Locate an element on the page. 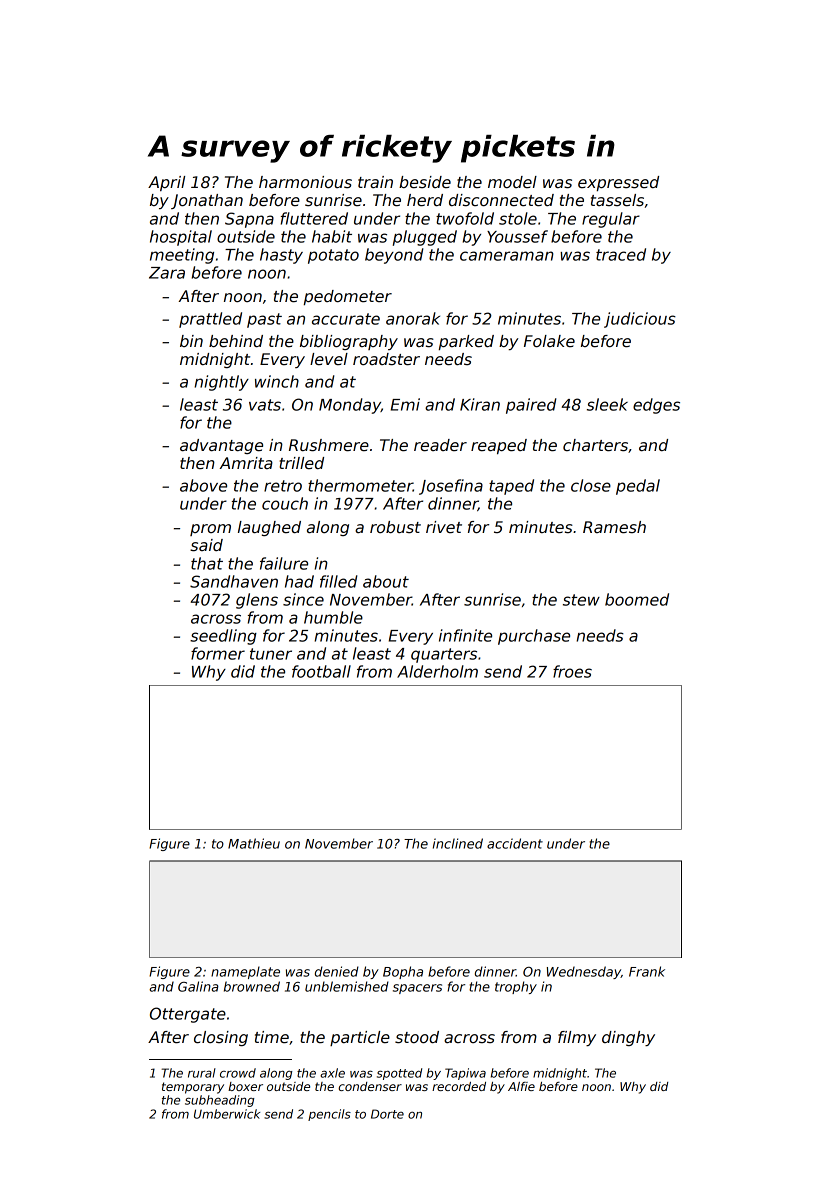  expressed is located at coordinates (618, 183).
